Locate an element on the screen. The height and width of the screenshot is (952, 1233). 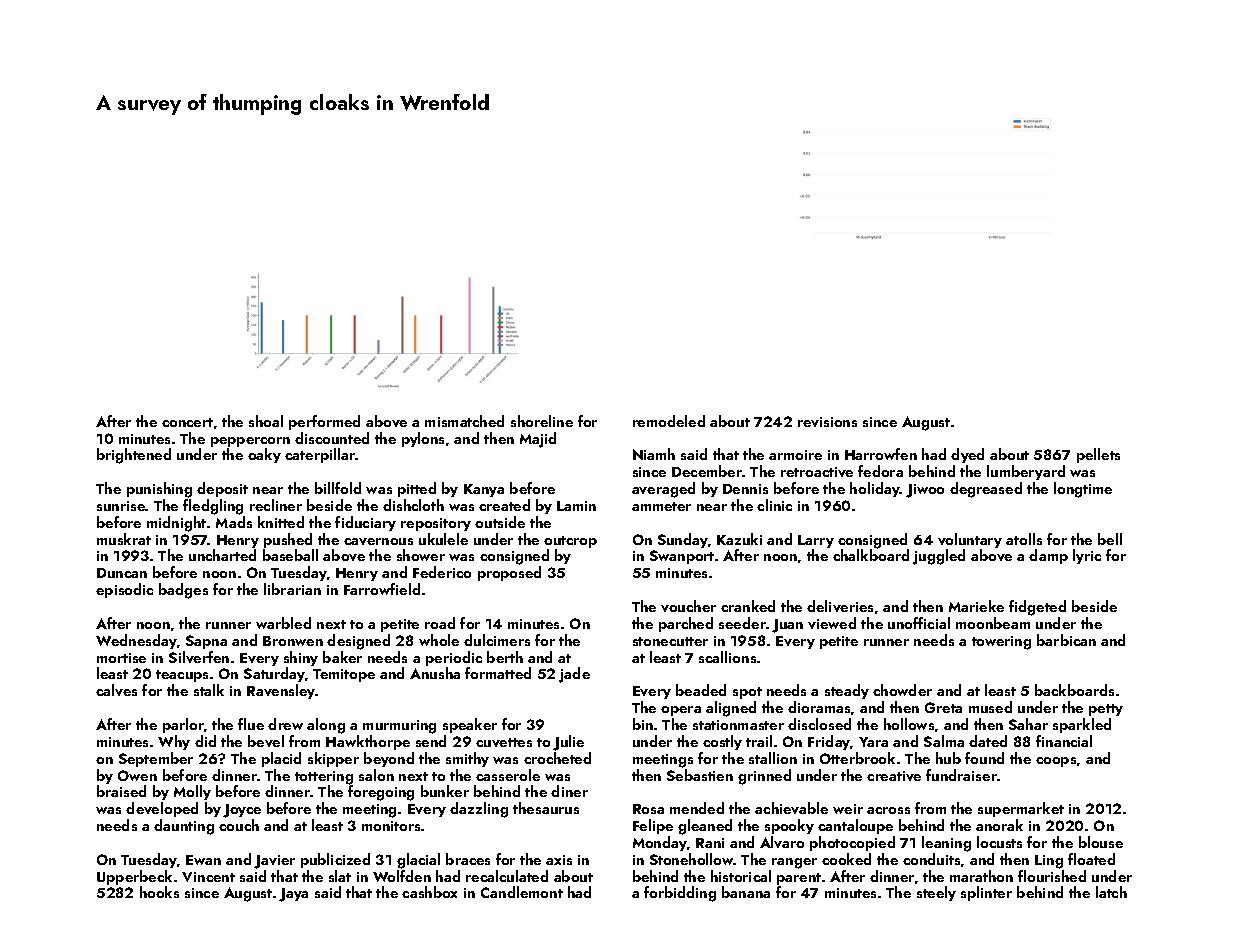
Candlemont is located at coordinates (522, 892).
